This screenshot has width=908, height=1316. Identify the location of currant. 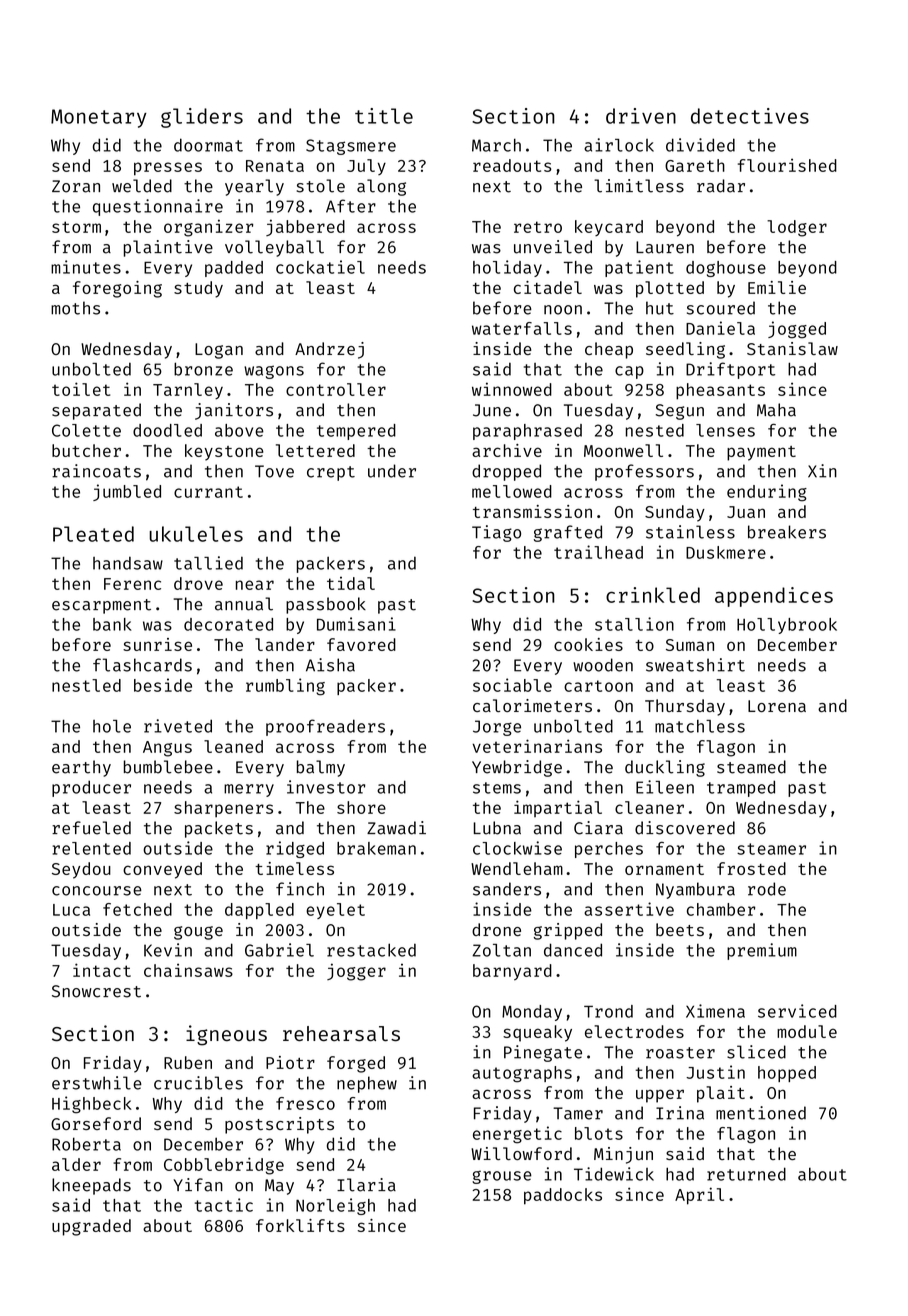
(208, 492).
